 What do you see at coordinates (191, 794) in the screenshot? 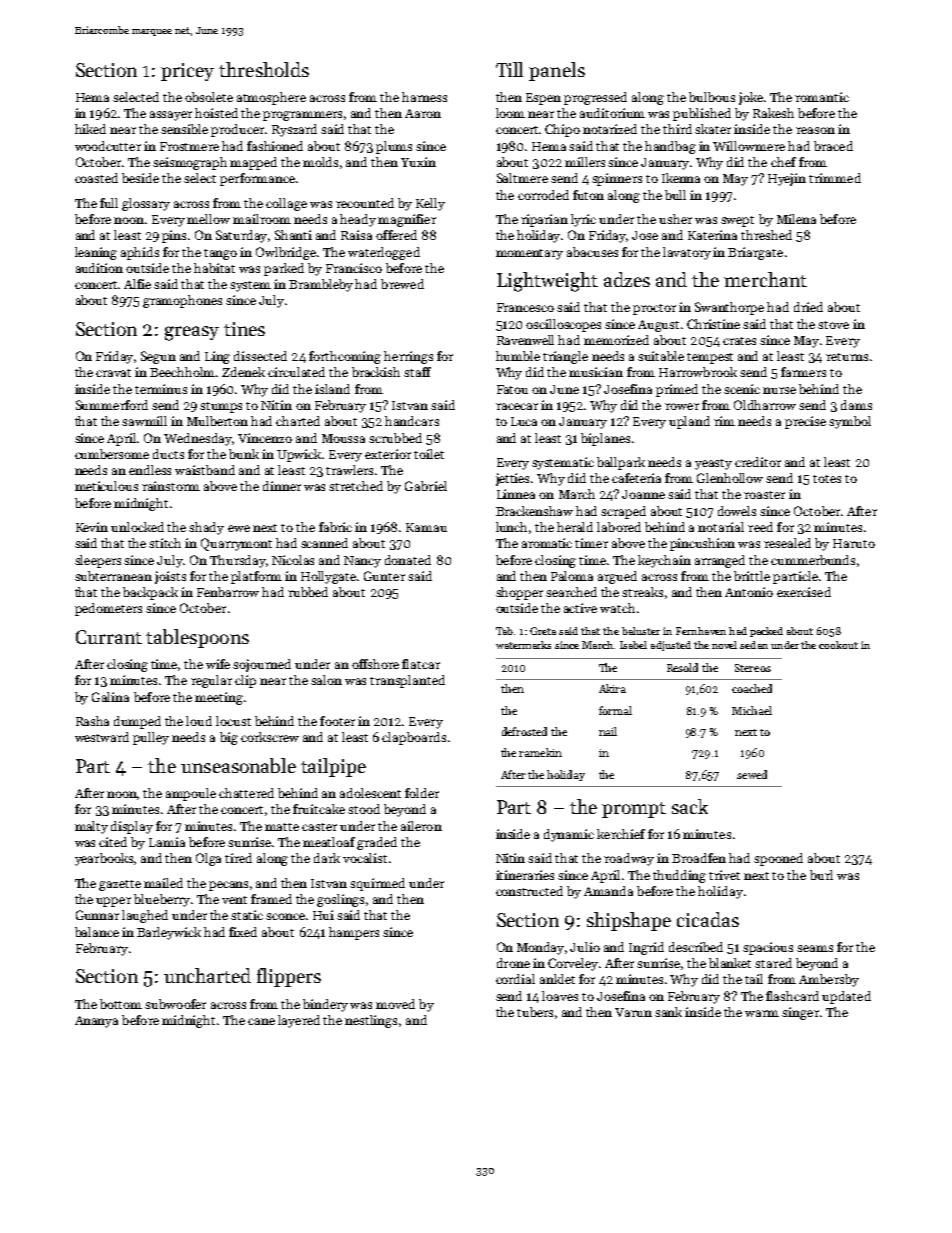
I see `ampoule` at bounding box center [191, 794].
